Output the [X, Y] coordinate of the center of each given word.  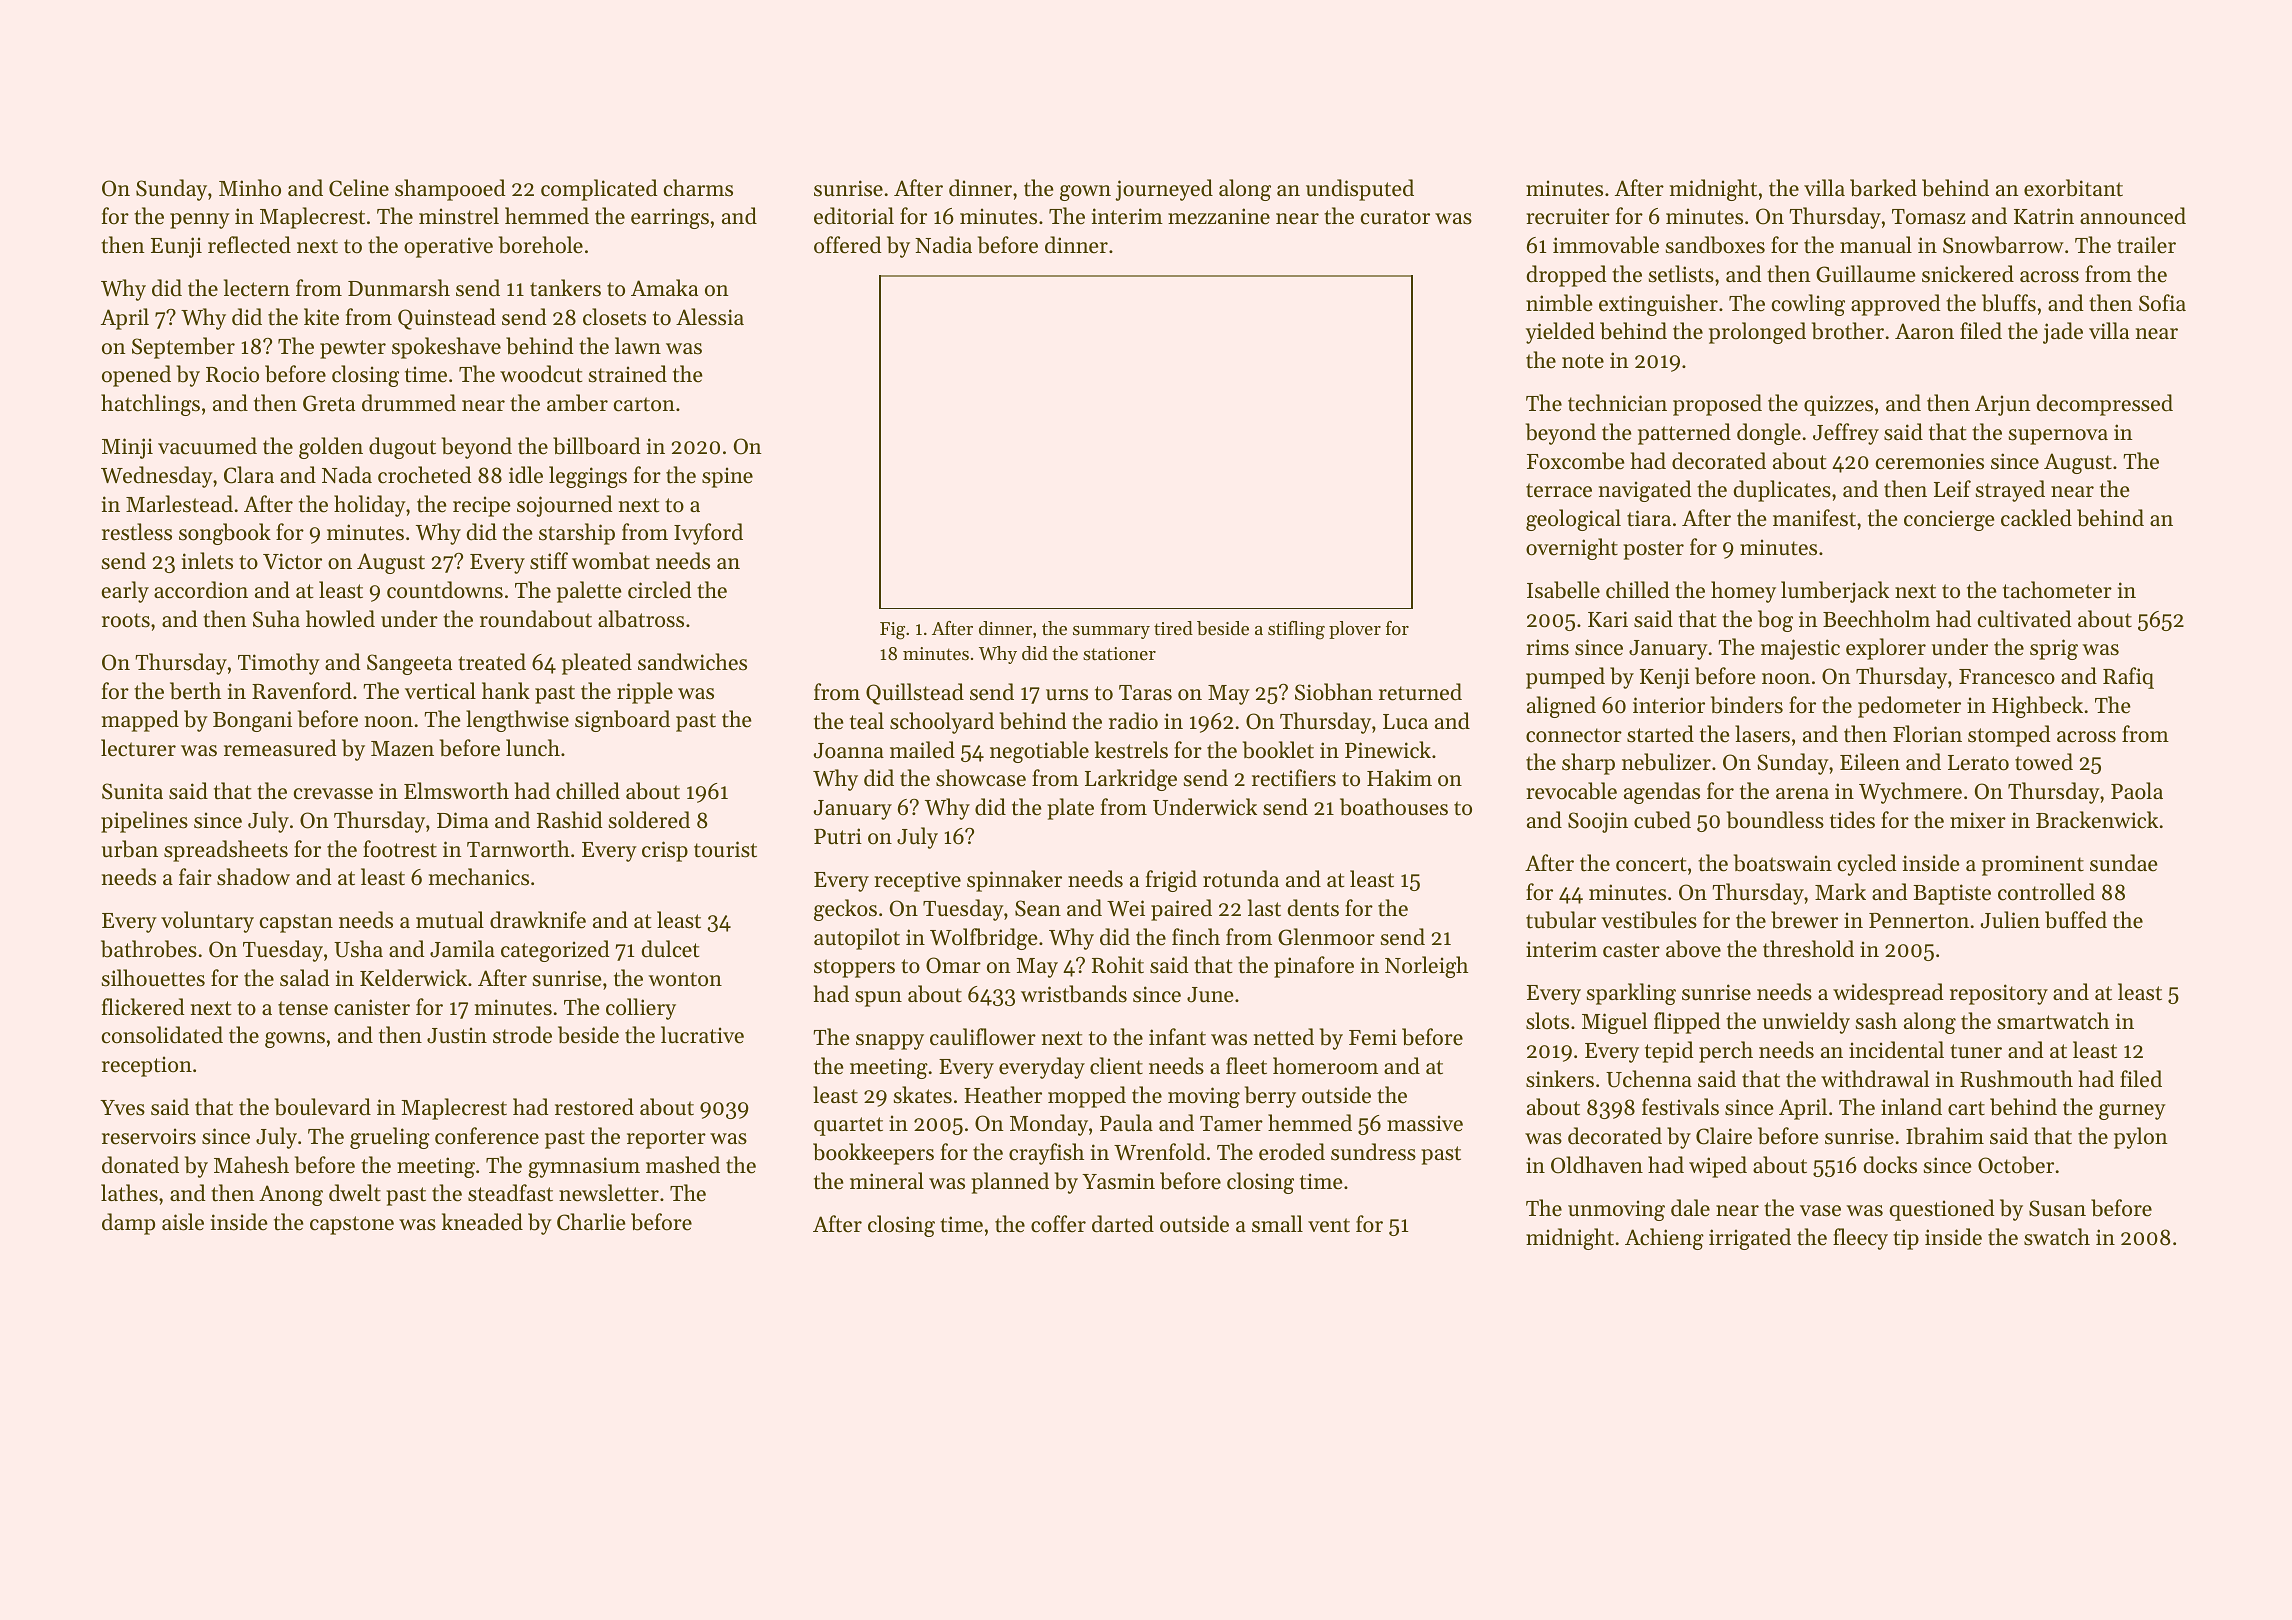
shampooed [450, 190]
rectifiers [1294, 778]
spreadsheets [226, 851]
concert [1651, 864]
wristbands [1074, 994]
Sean [1038, 908]
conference [487, 1136]
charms [698, 188]
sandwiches [692, 662]
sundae [2124, 863]
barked [1883, 188]
